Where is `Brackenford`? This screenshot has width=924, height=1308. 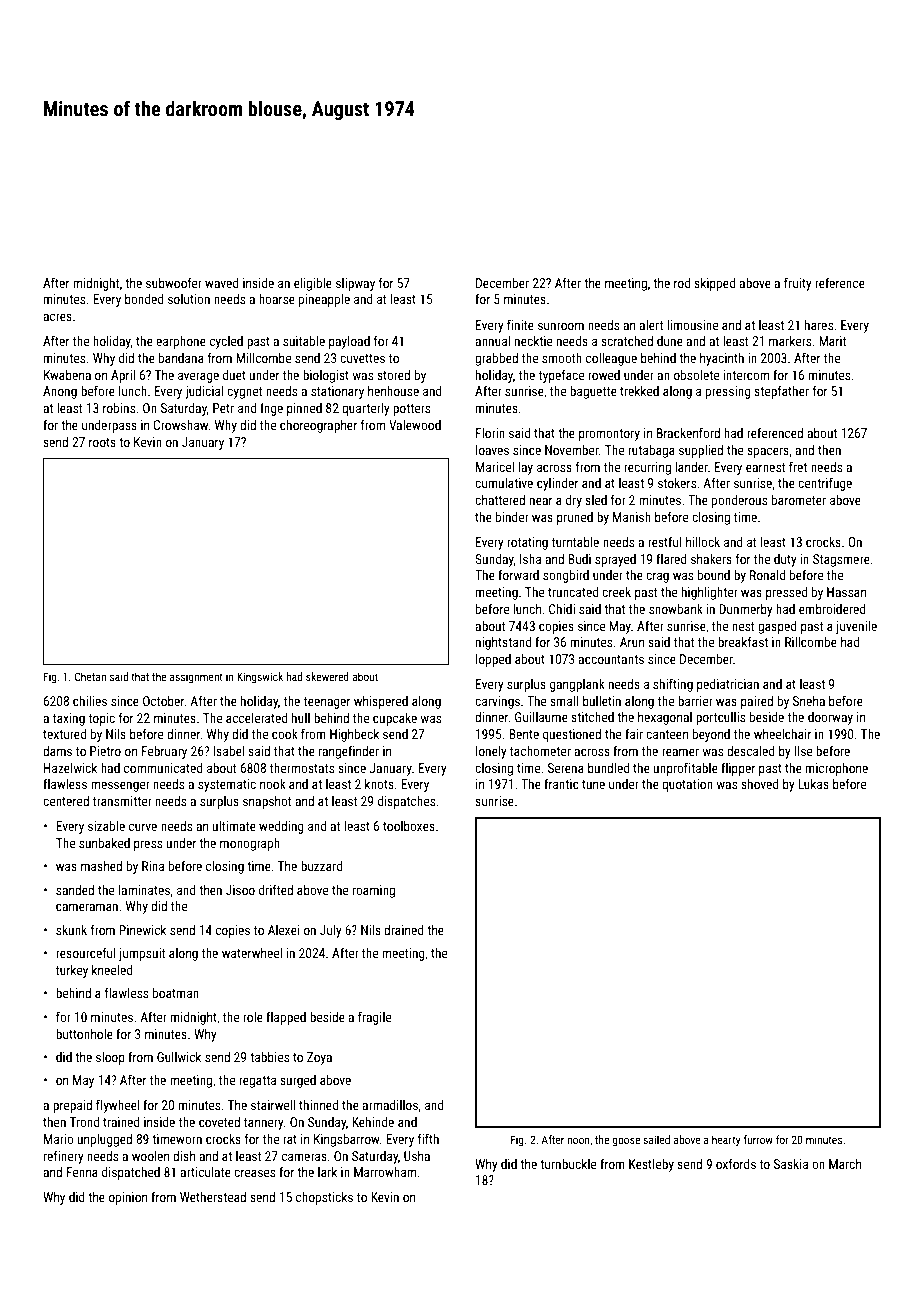 Brackenford is located at coordinates (688, 432).
